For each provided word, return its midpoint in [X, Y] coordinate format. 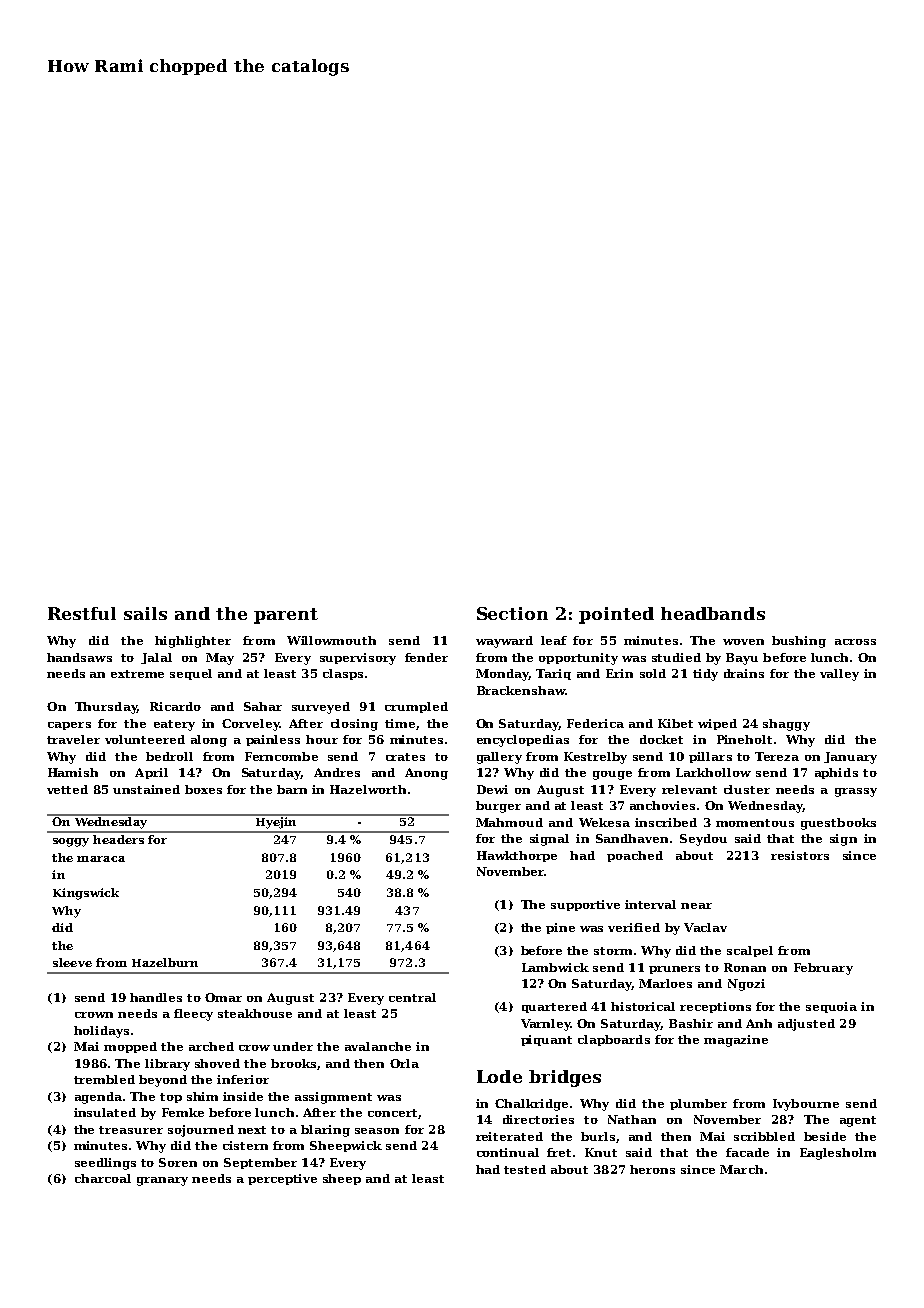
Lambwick [555, 967]
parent [286, 616]
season [377, 1131]
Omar [223, 997]
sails [145, 613]
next [252, 1130]
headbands [713, 613]
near [696, 906]
